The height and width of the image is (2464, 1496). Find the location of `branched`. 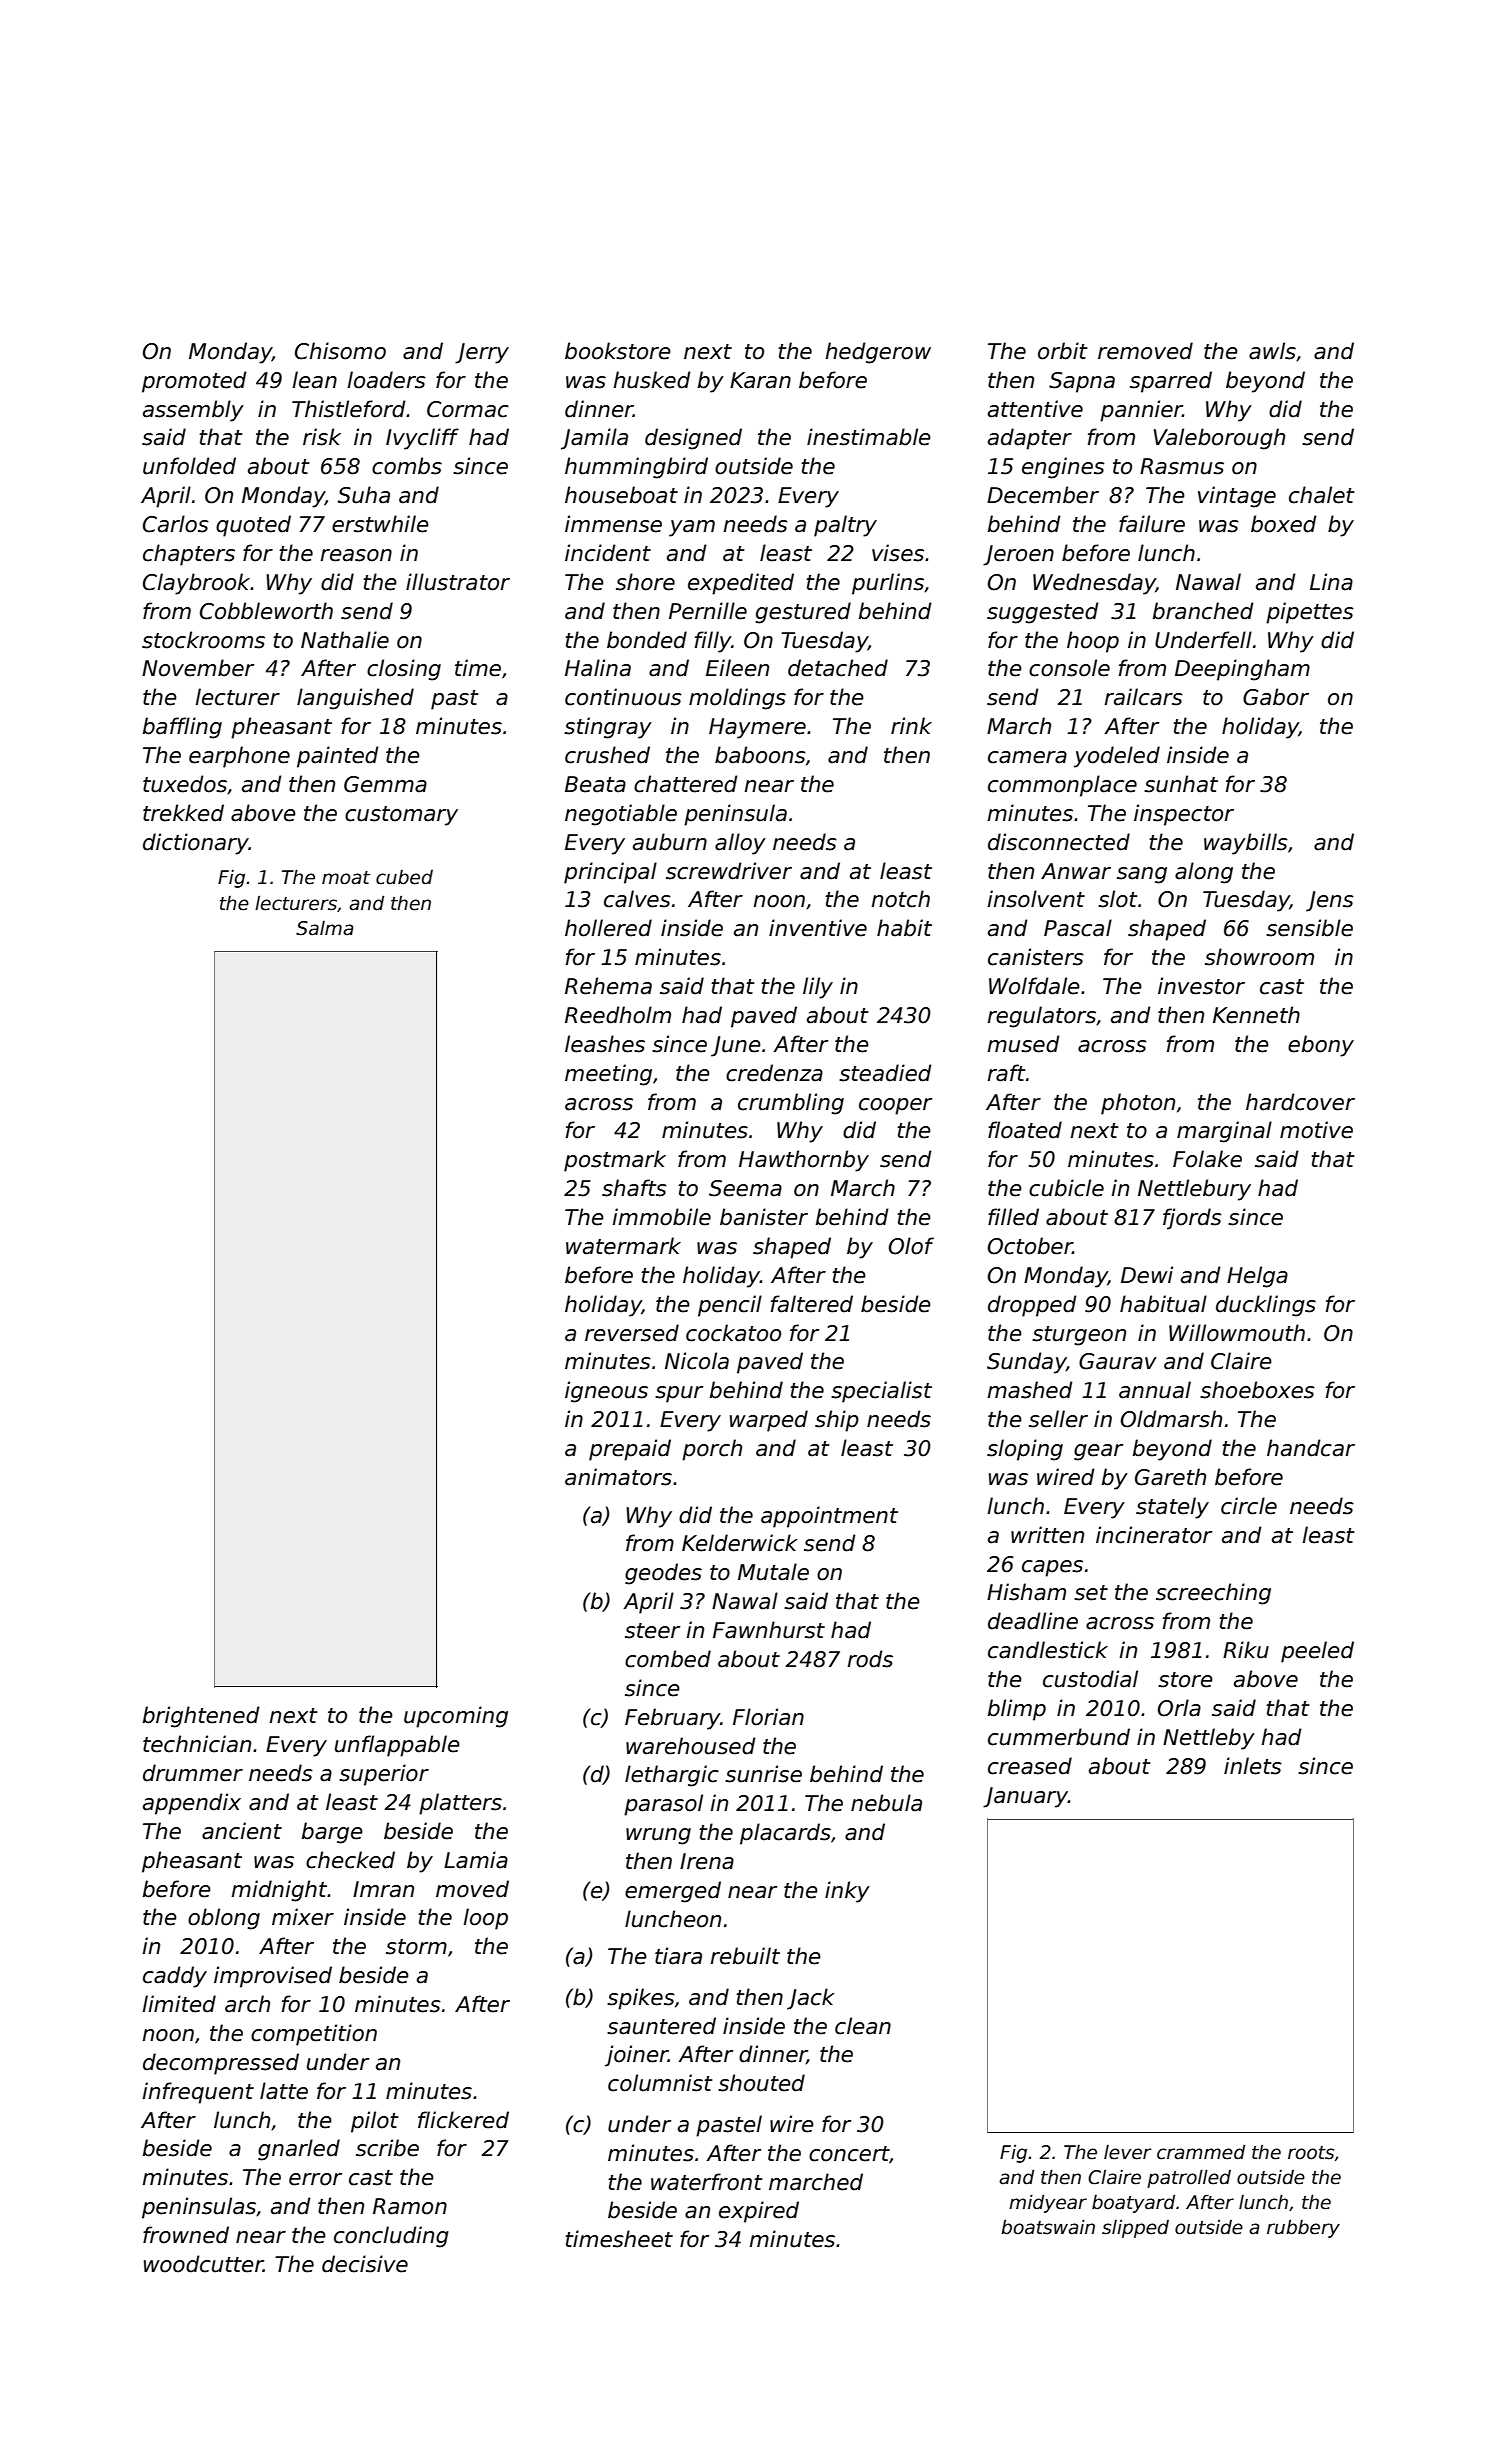

branched is located at coordinates (1203, 611).
